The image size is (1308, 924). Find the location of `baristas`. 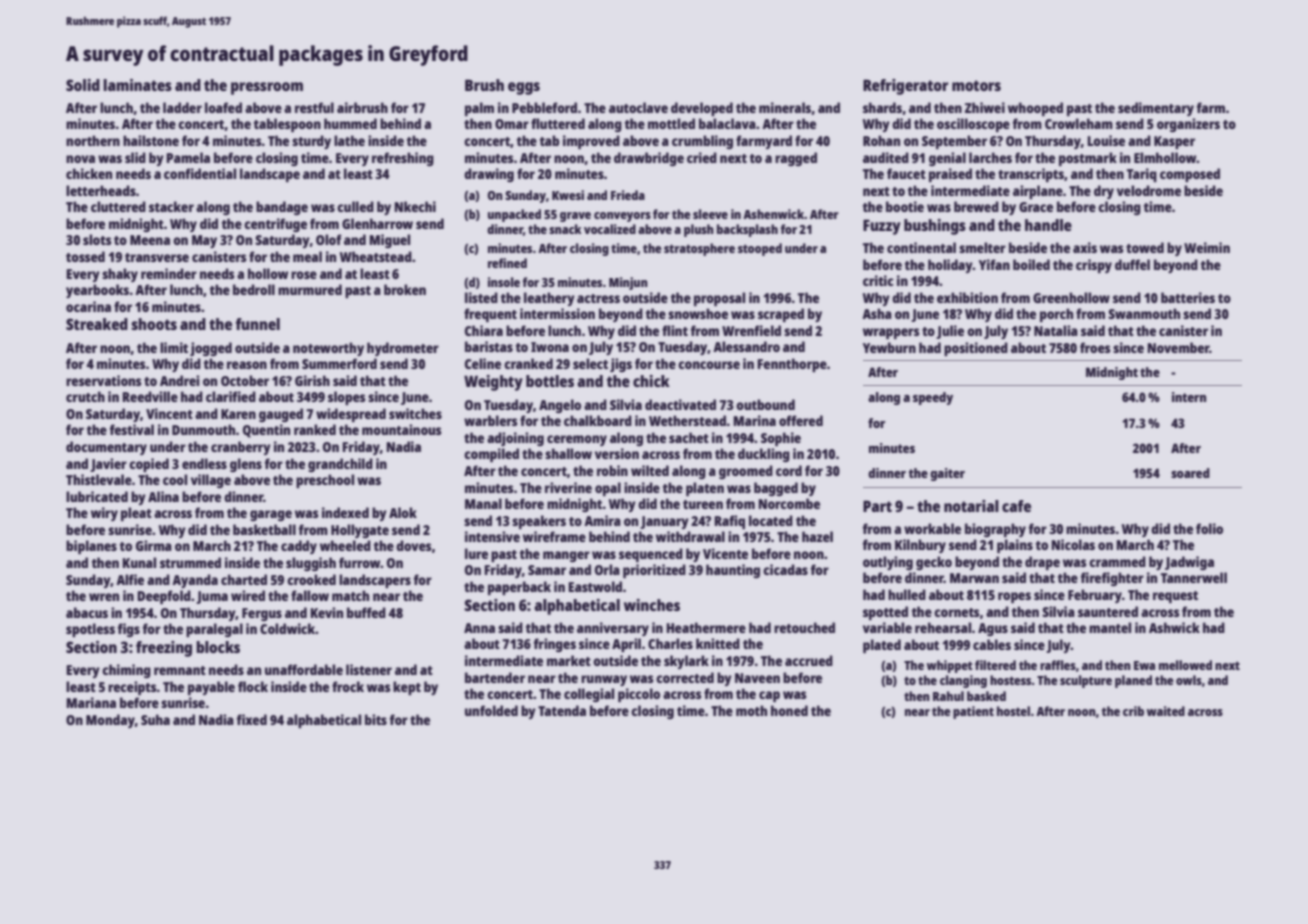

baristas is located at coordinates (489, 346).
